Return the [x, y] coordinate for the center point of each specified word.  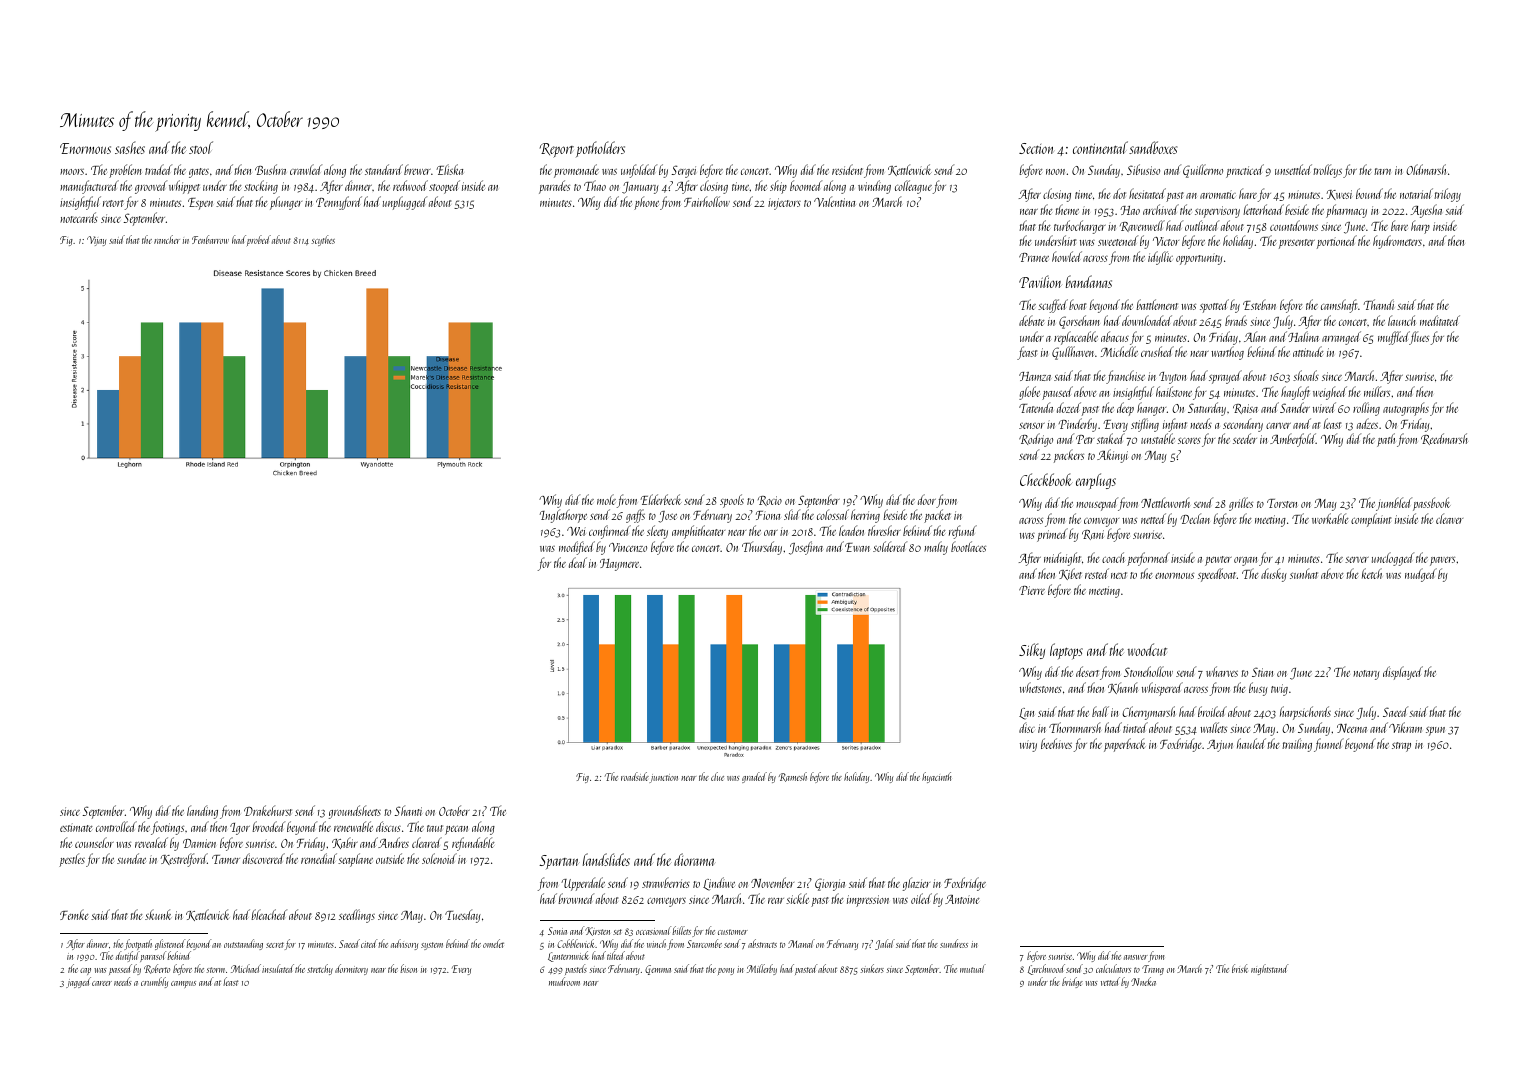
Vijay [96, 241]
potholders [600, 149]
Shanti [408, 810]
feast [1027, 353]
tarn [1382, 171]
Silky [1032, 651]
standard [384, 169]
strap [1401, 747]
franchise [1125, 377]
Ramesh [793, 777]
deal [578, 562]
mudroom [564, 981]
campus [183, 984]
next [1119, 575]
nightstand [1269, 969]
